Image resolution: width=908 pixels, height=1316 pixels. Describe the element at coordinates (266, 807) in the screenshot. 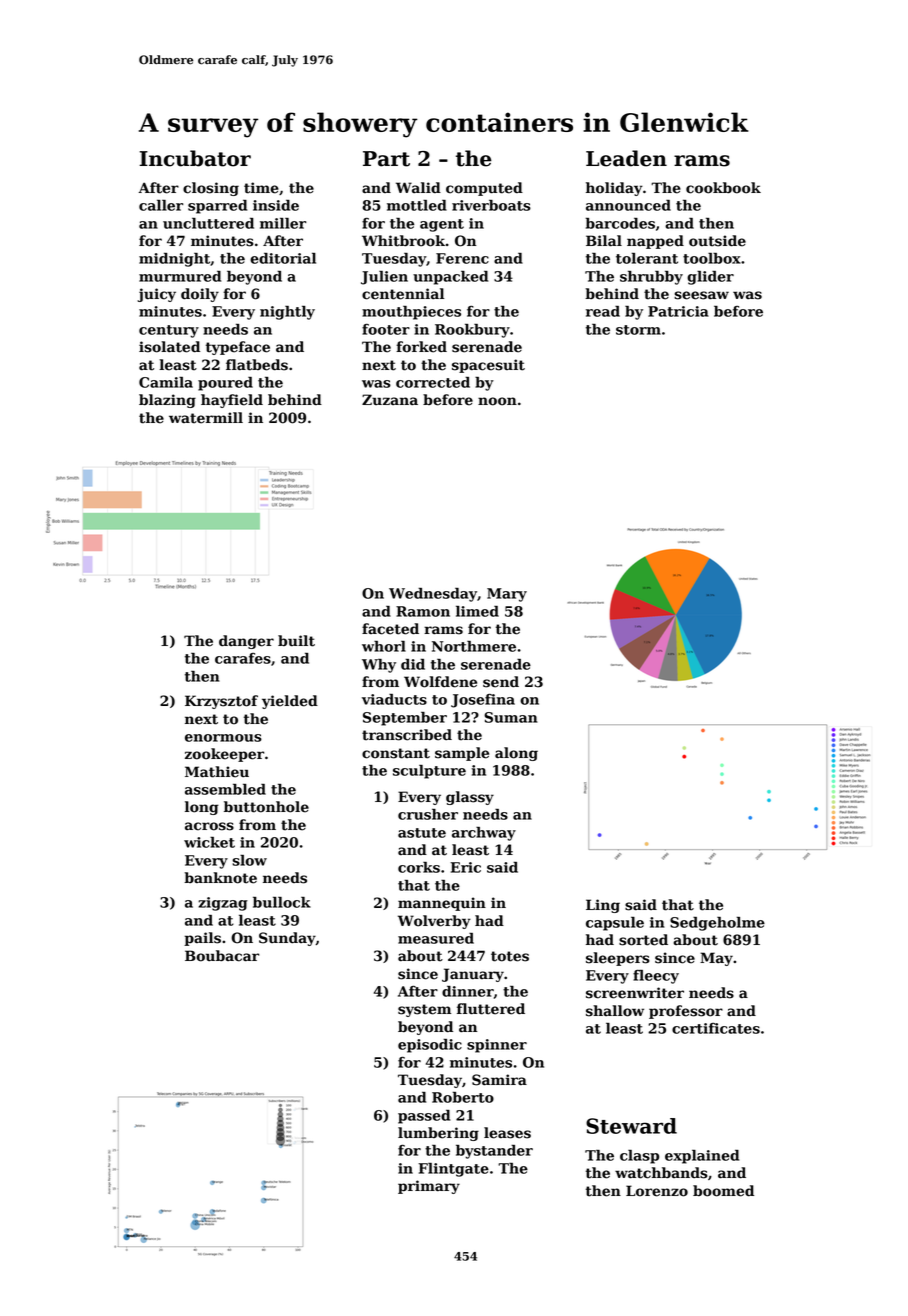

I see `buttonhole` at that location.
